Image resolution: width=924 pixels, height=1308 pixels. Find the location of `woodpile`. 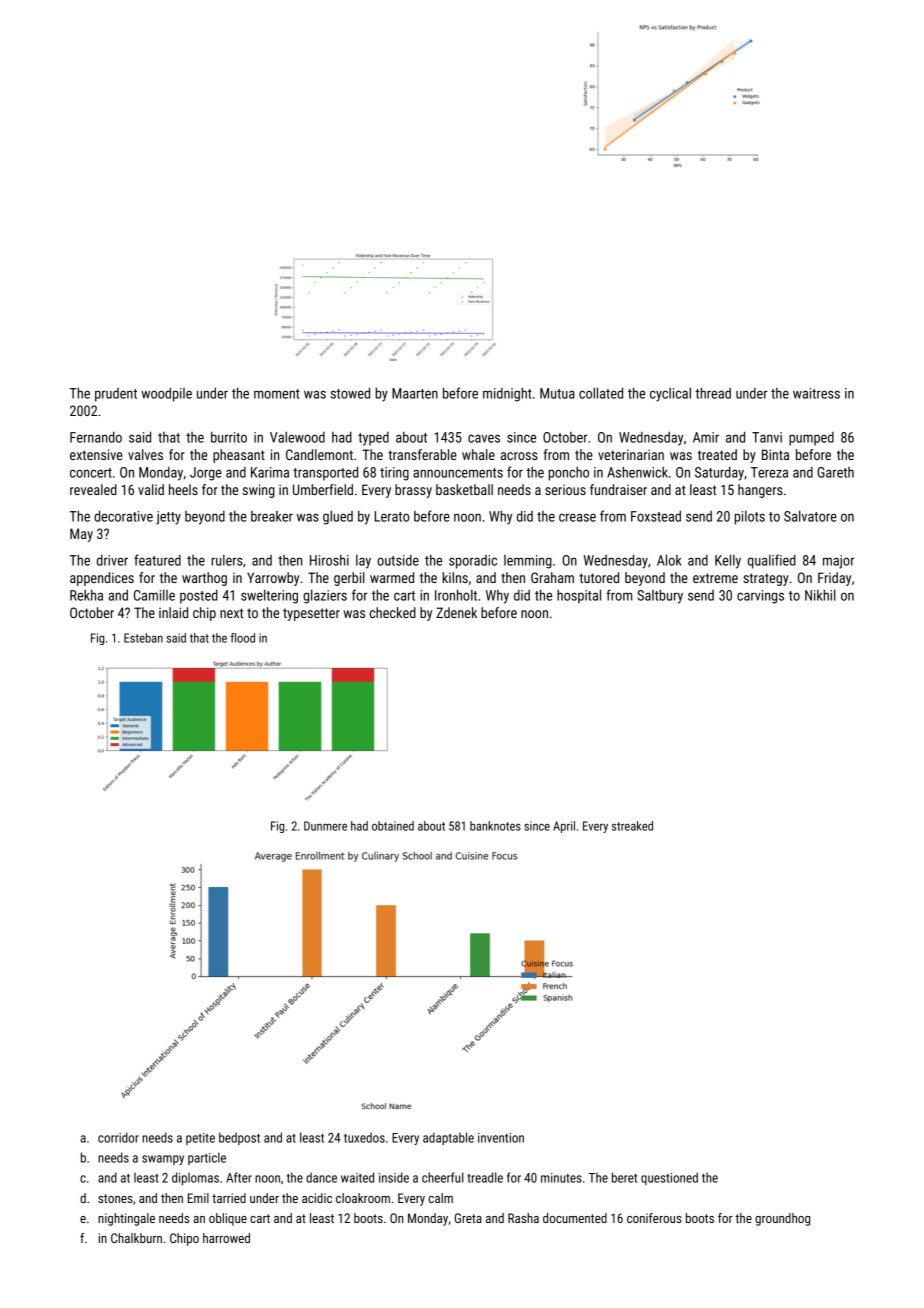

woodpile is located at coordinates (166, 394).
